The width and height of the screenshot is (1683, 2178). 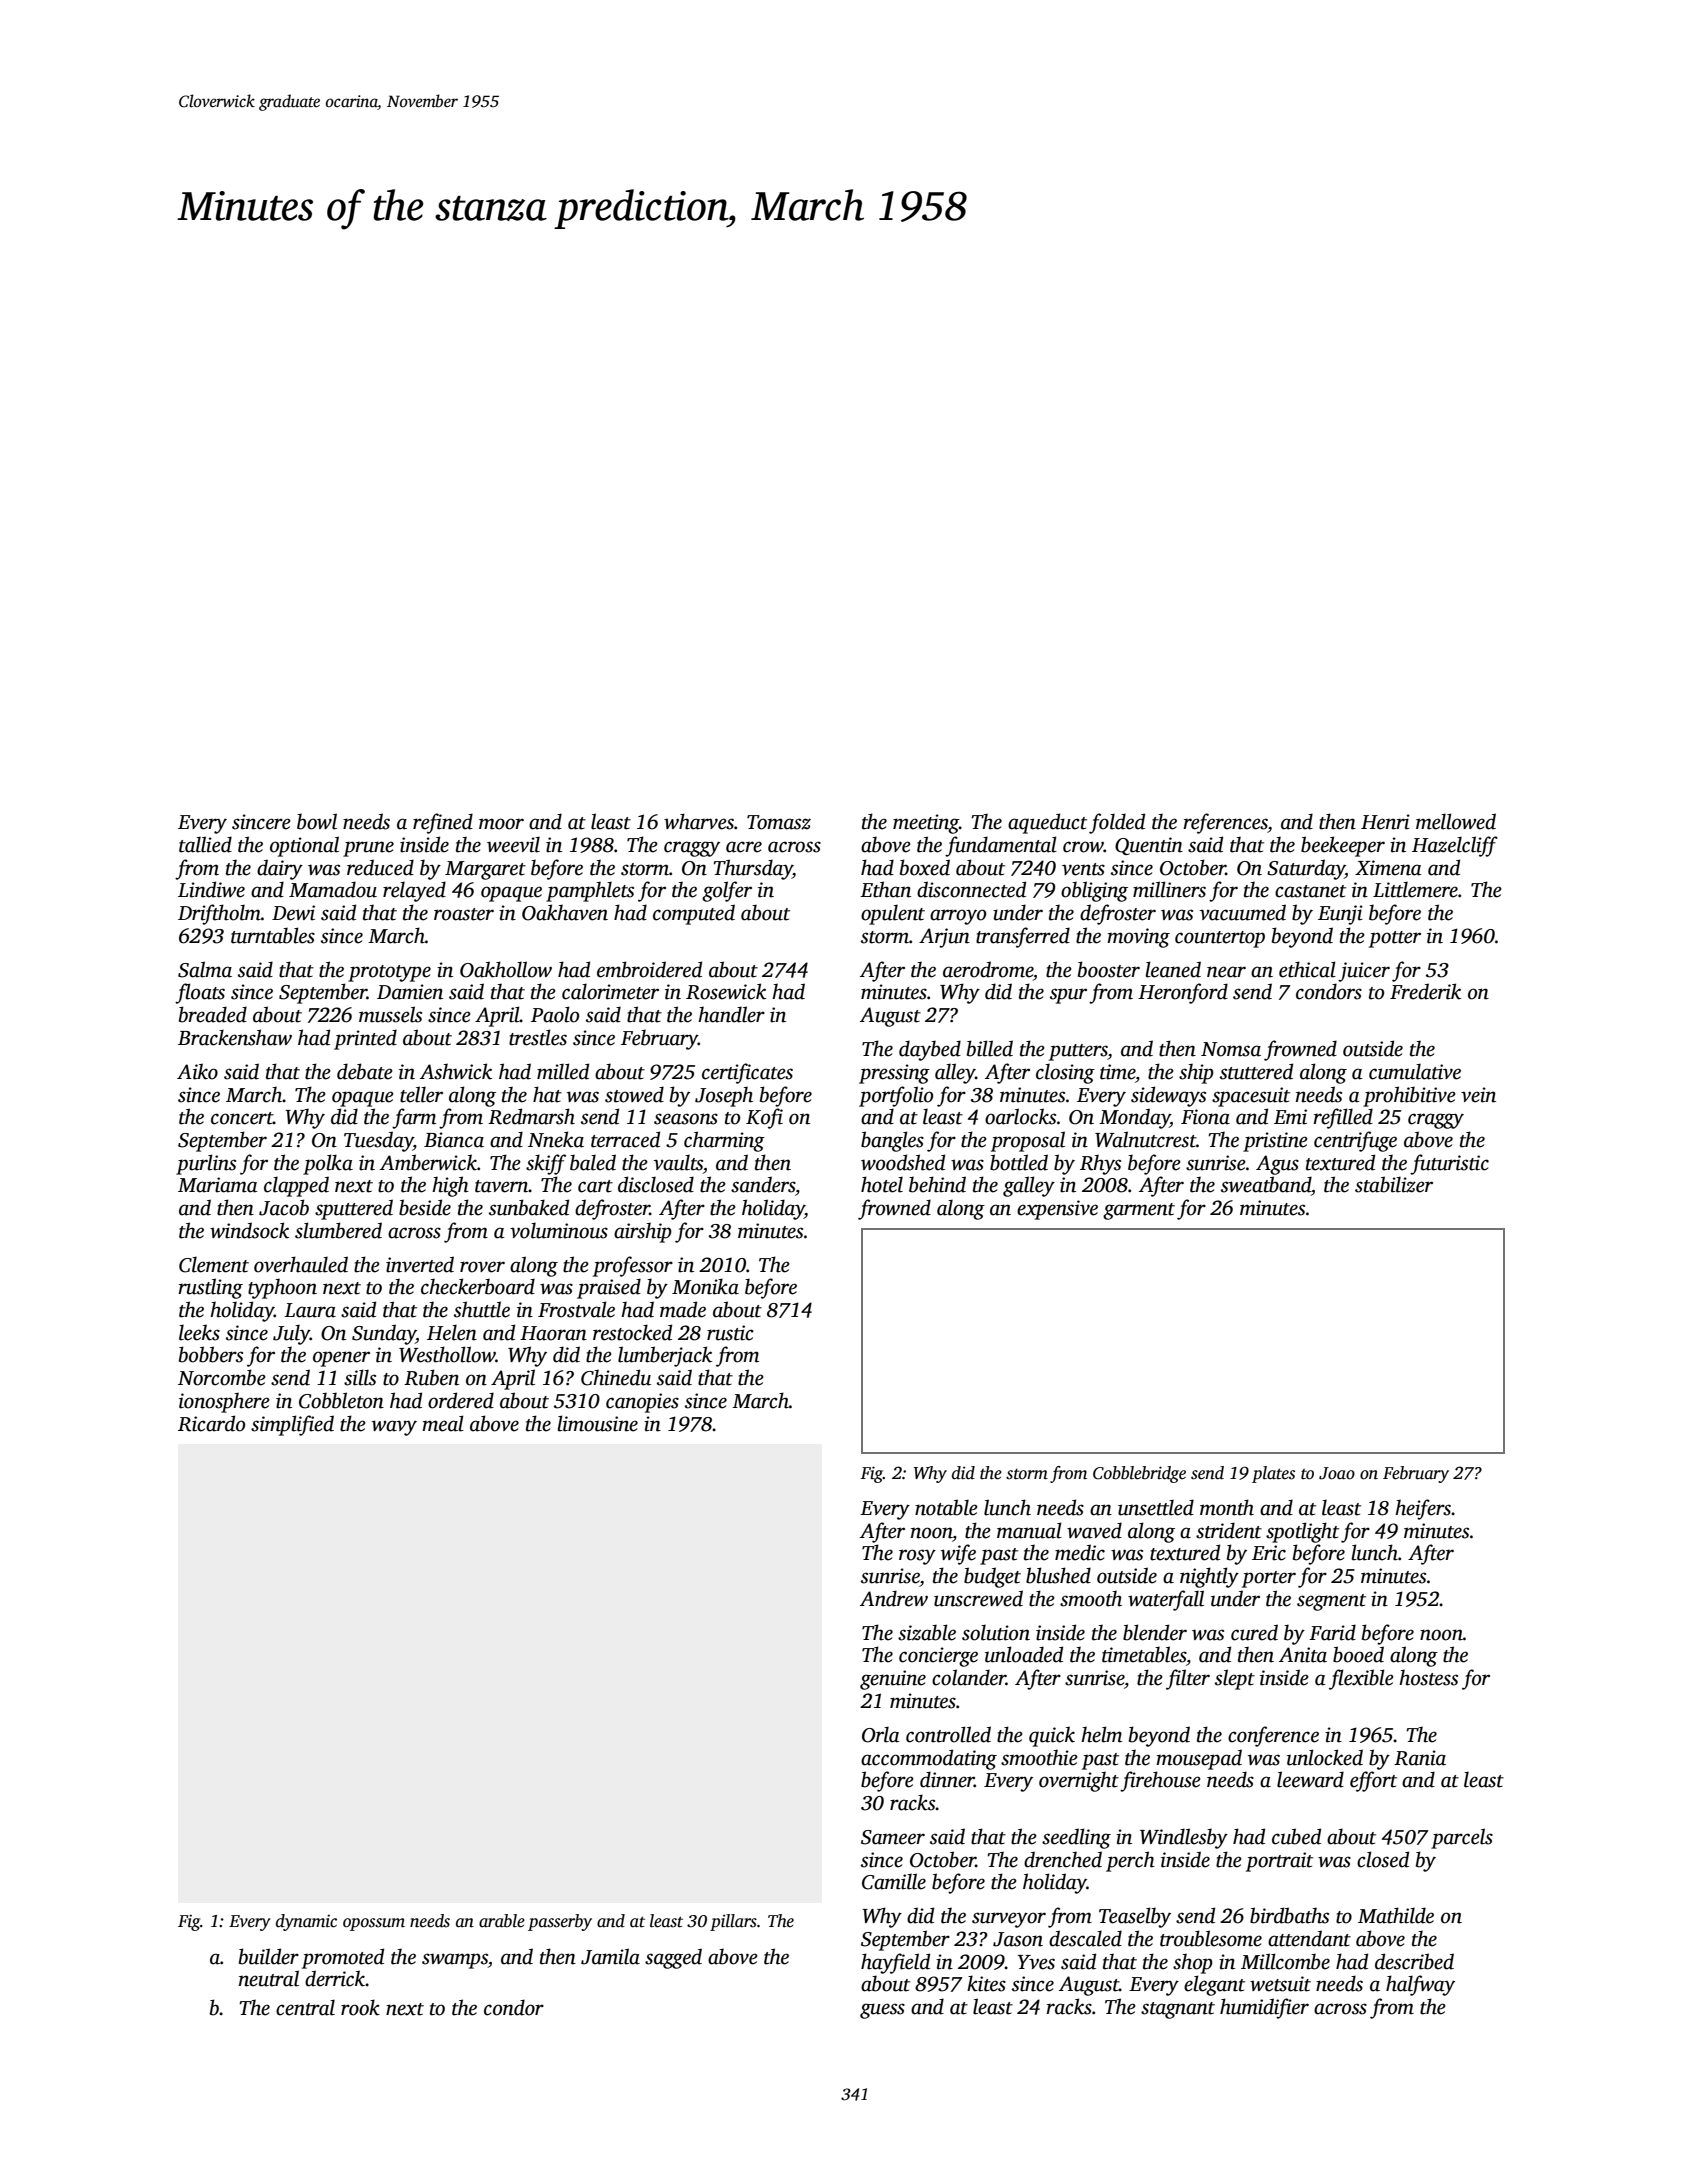 What do you see at coordinates (374, 1924) in the screenshot?
I see `opossum` at bounding box center [374, 1924].
